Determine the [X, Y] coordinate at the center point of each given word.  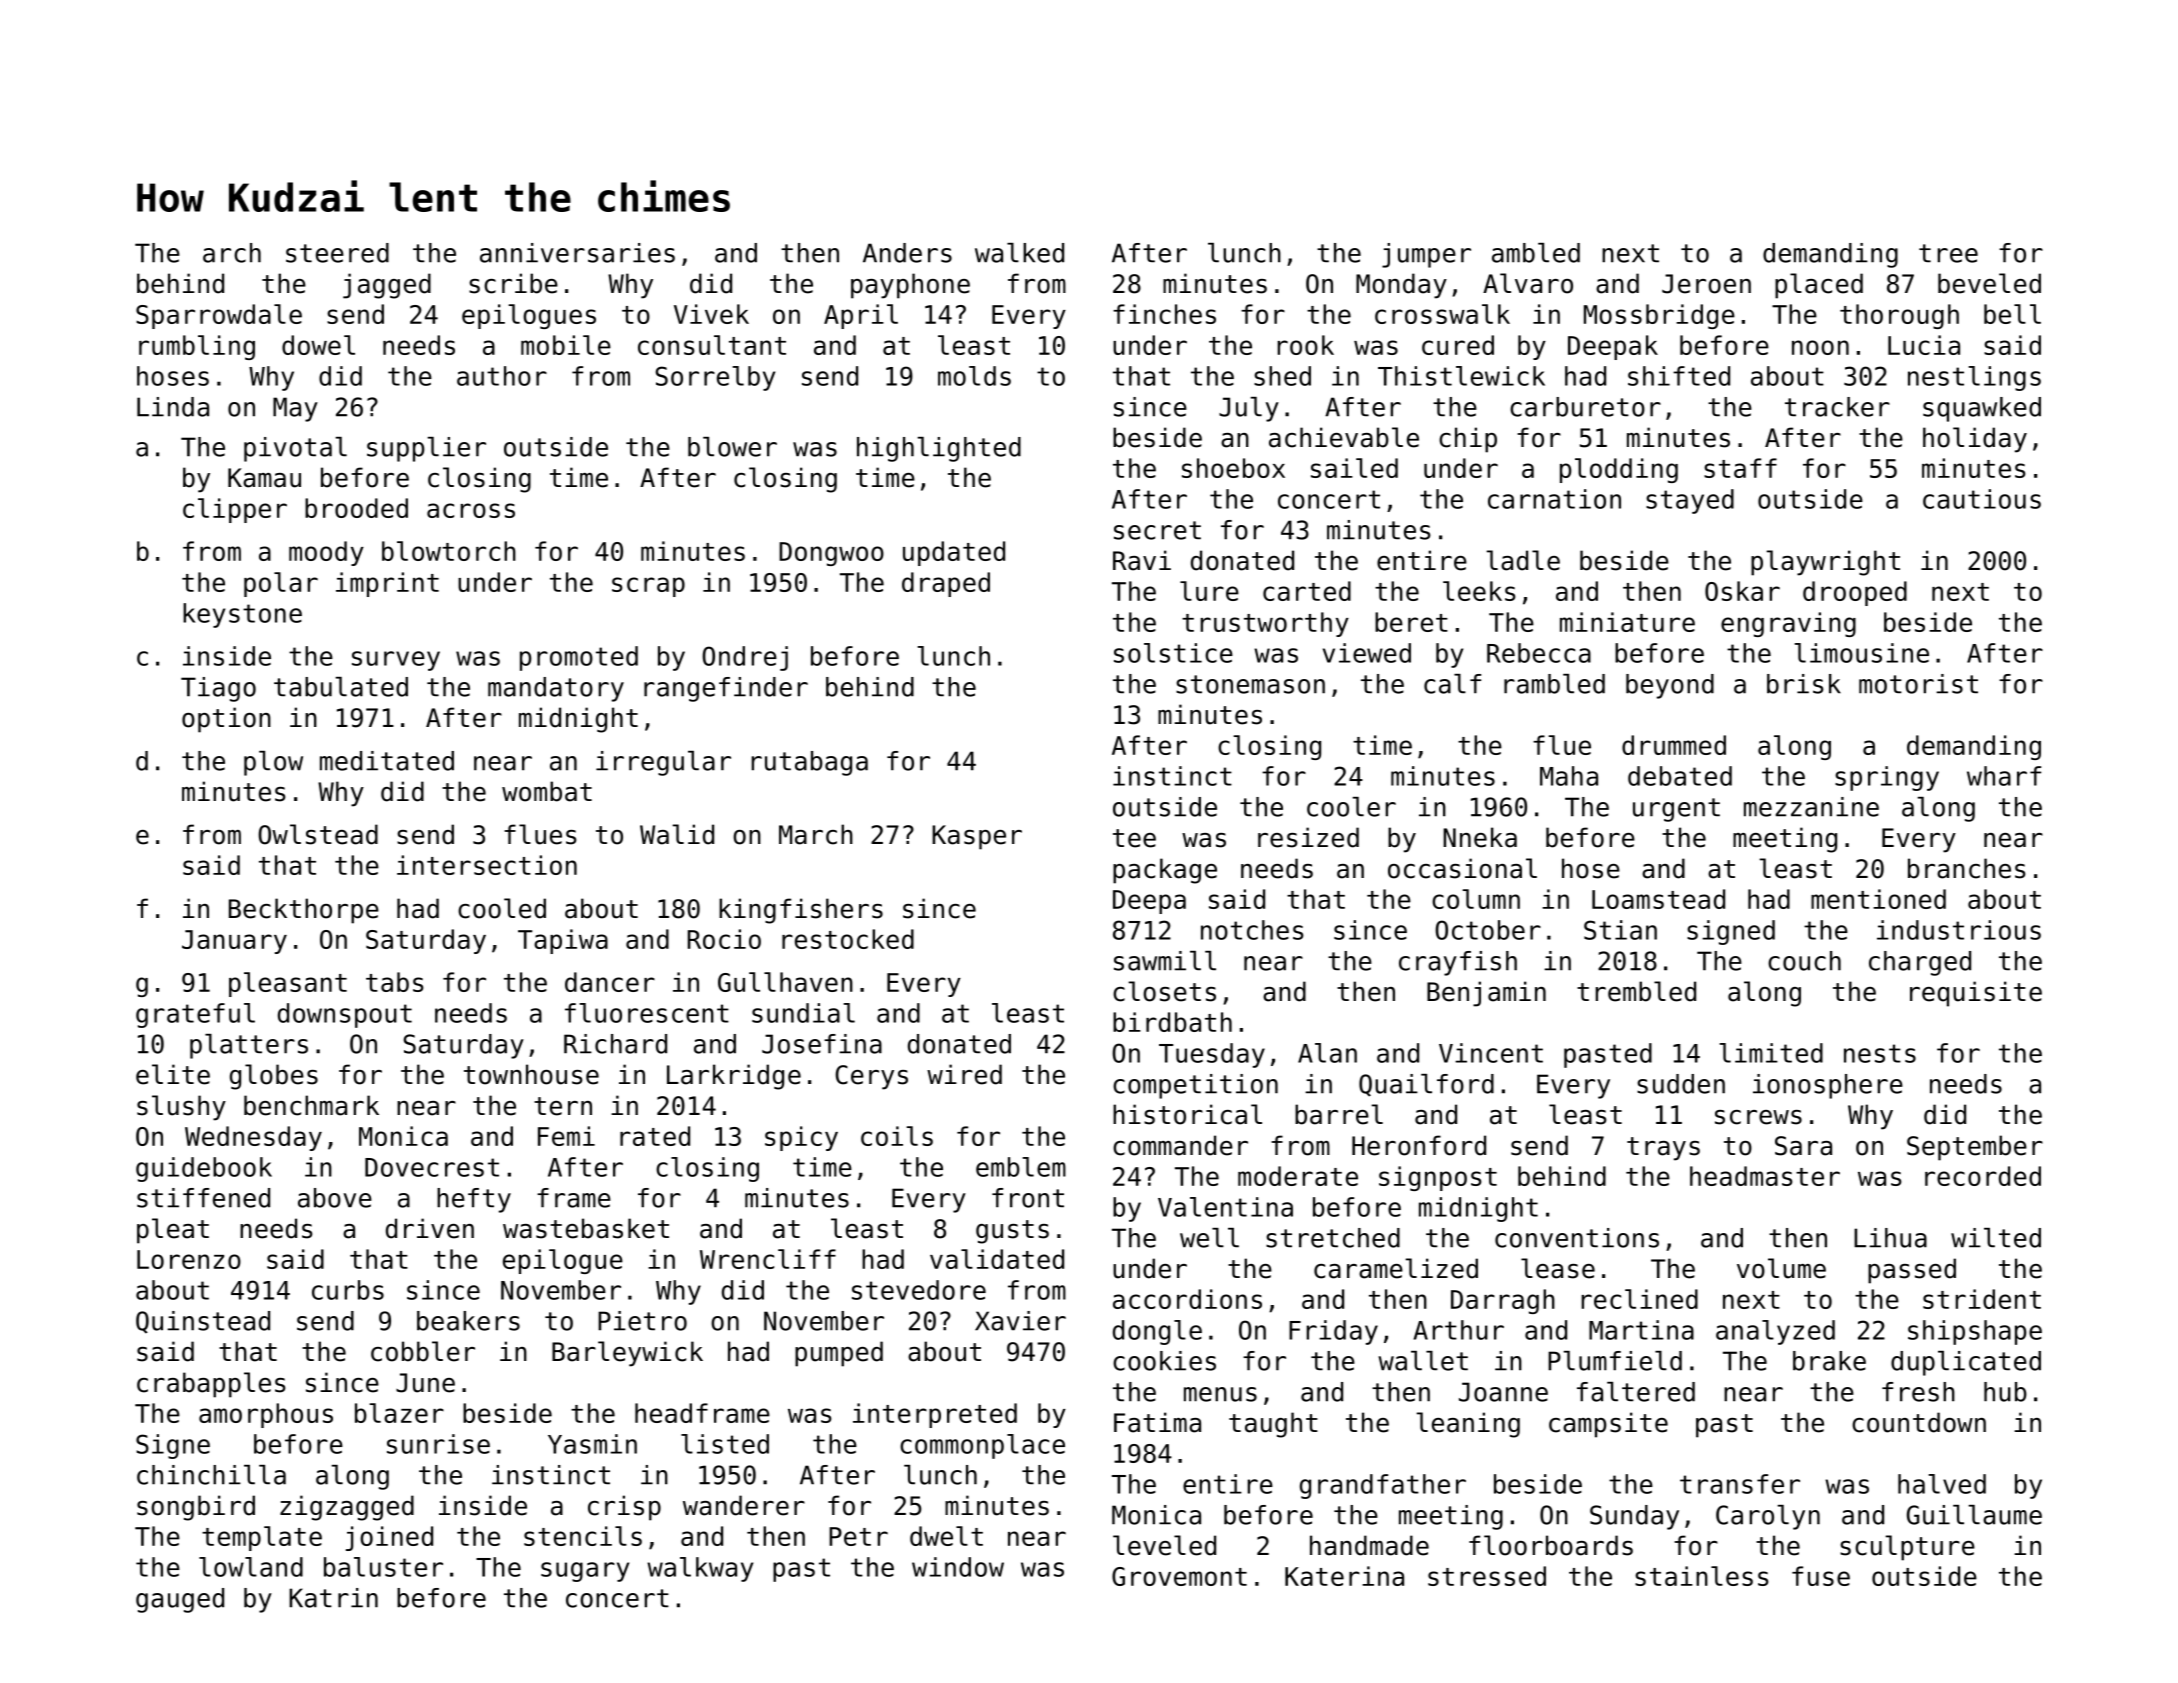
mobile [566, 345]
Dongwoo [831, 554]
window [958, 1567]
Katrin [333, 1598]
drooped [1855, 593]
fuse [1821, 1576]
